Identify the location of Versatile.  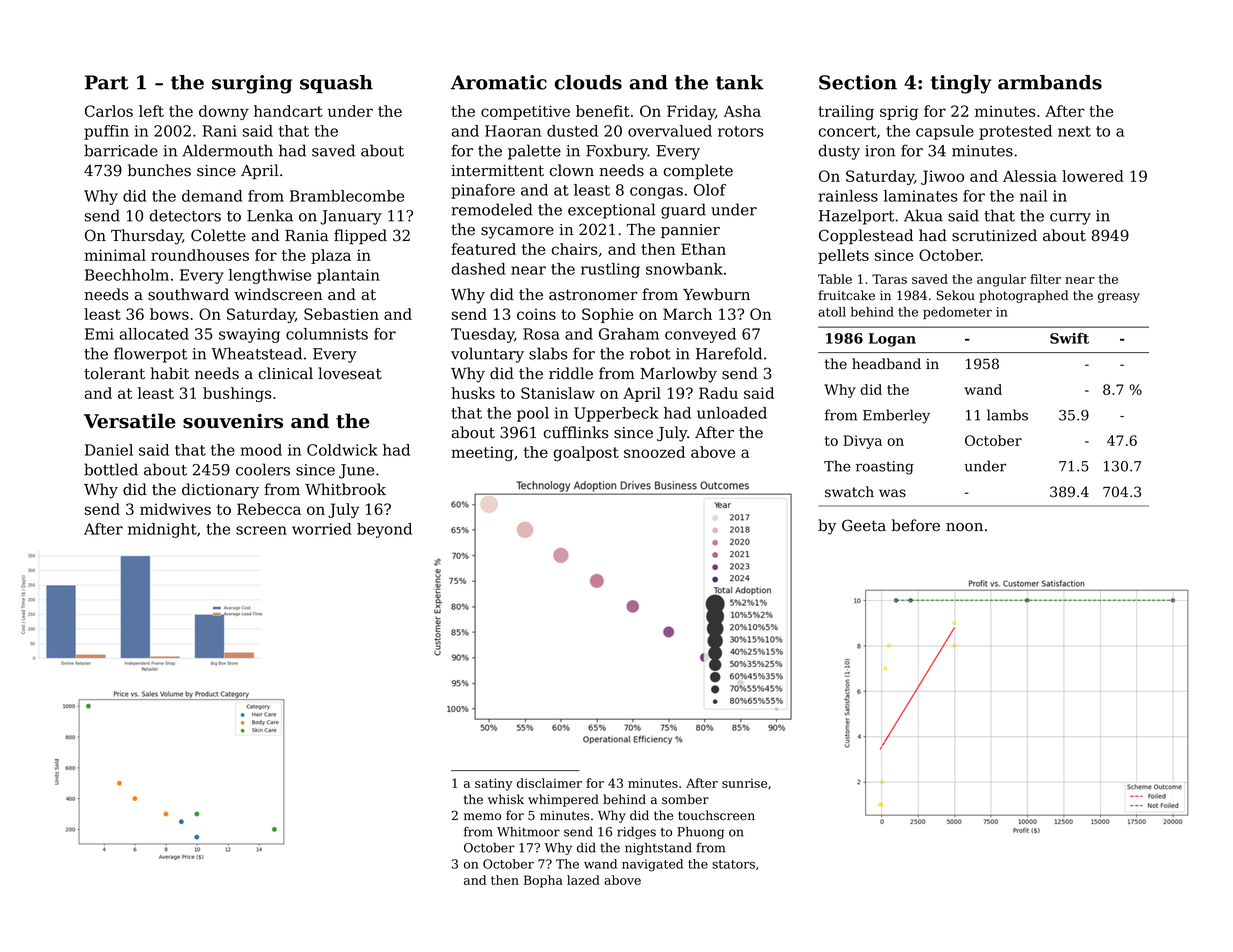
(130, 421).
